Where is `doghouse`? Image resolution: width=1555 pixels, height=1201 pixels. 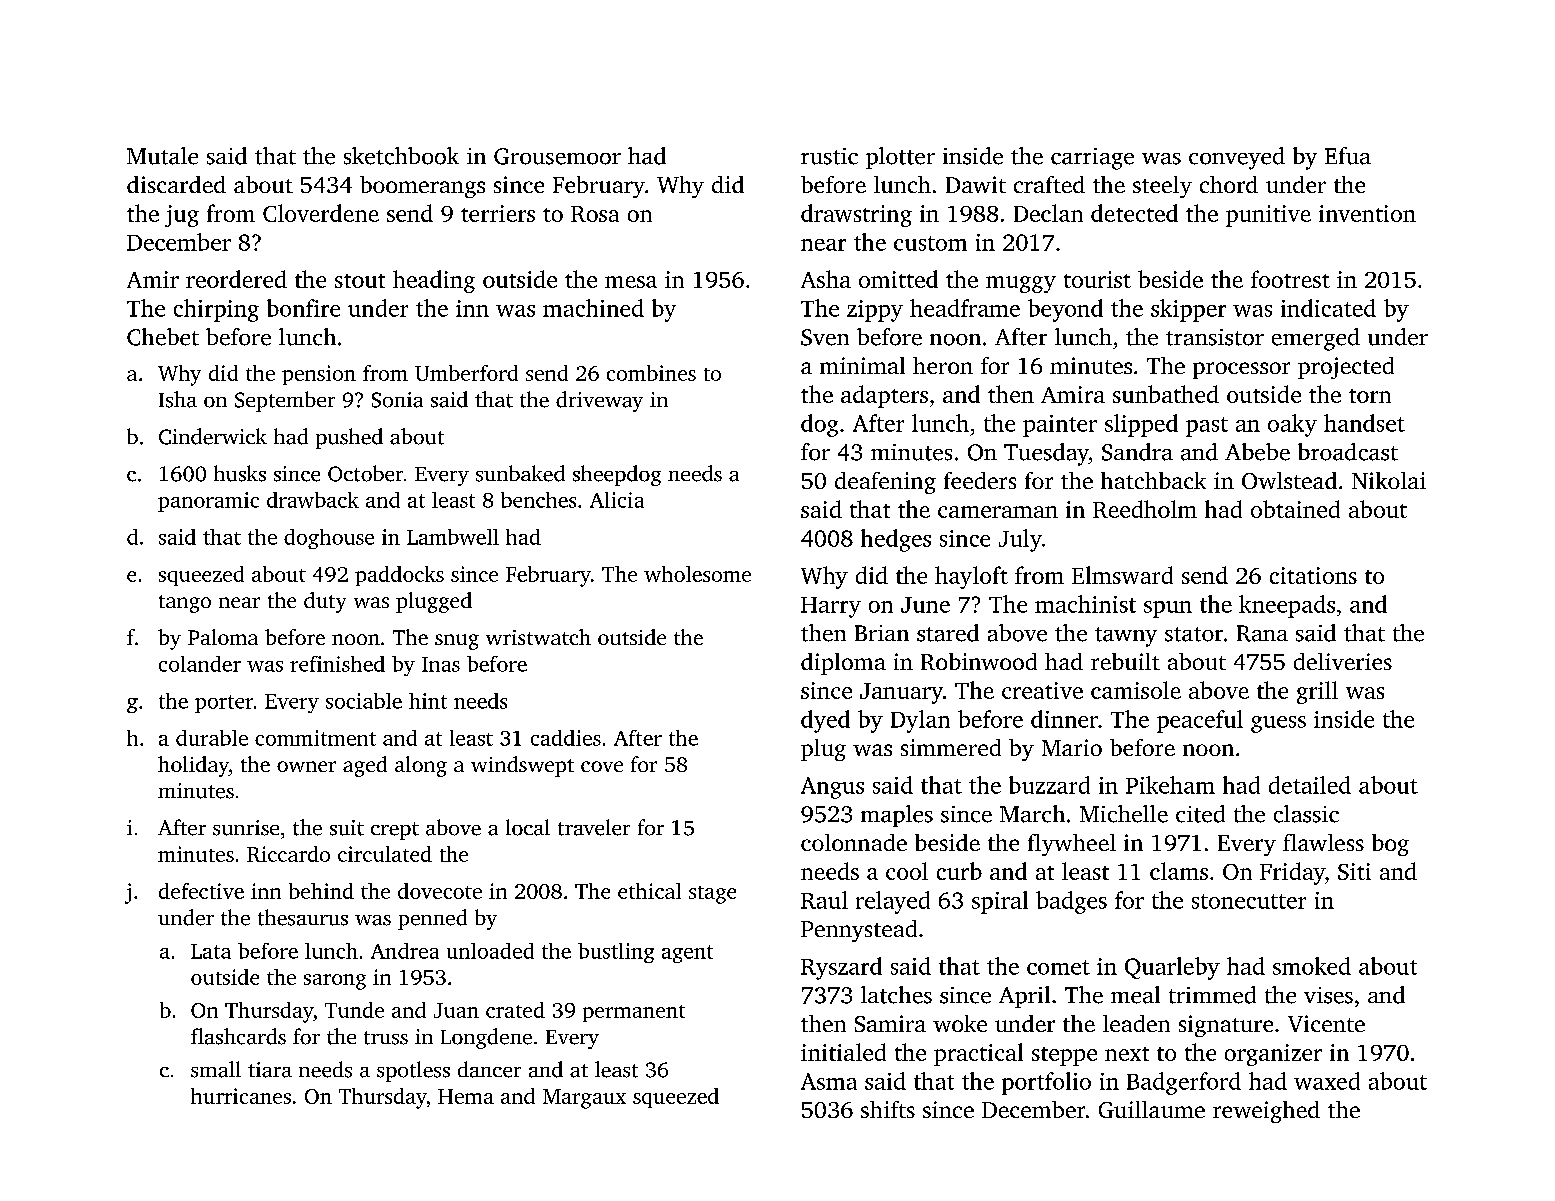
doghouse is located at coordinates (329, 539).
